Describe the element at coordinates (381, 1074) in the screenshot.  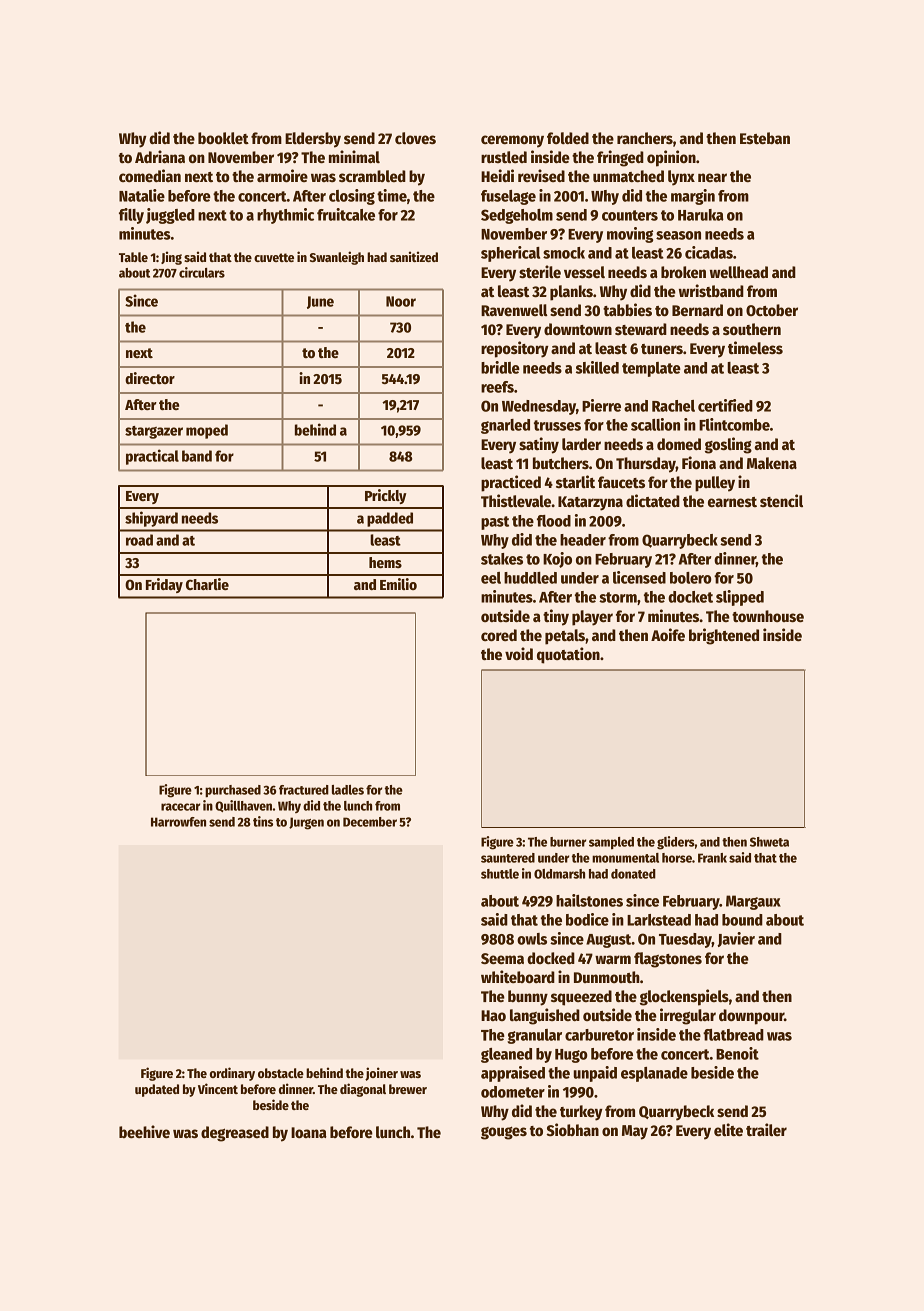
I see `joiner` at that location.
